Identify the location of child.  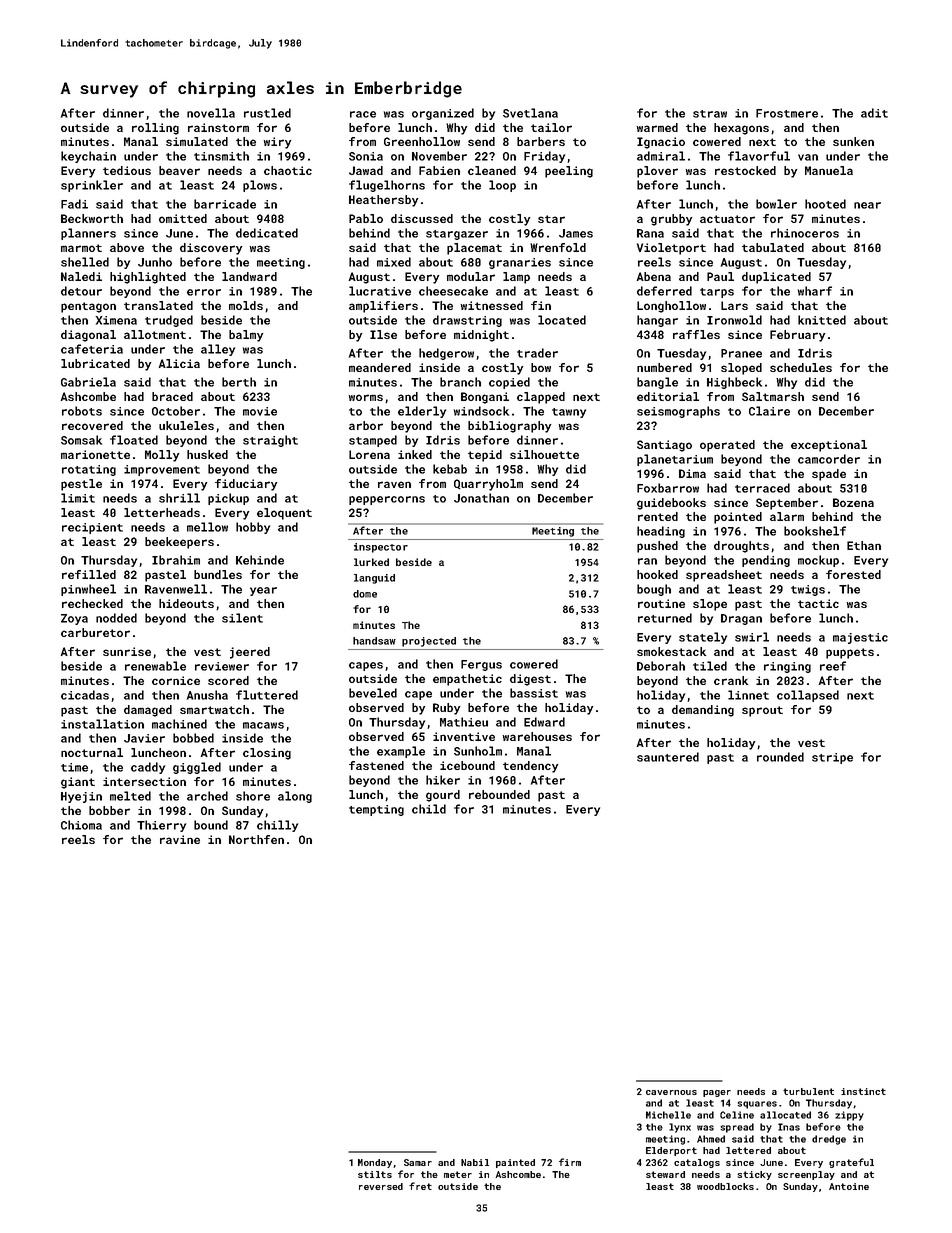
(429, 809).
